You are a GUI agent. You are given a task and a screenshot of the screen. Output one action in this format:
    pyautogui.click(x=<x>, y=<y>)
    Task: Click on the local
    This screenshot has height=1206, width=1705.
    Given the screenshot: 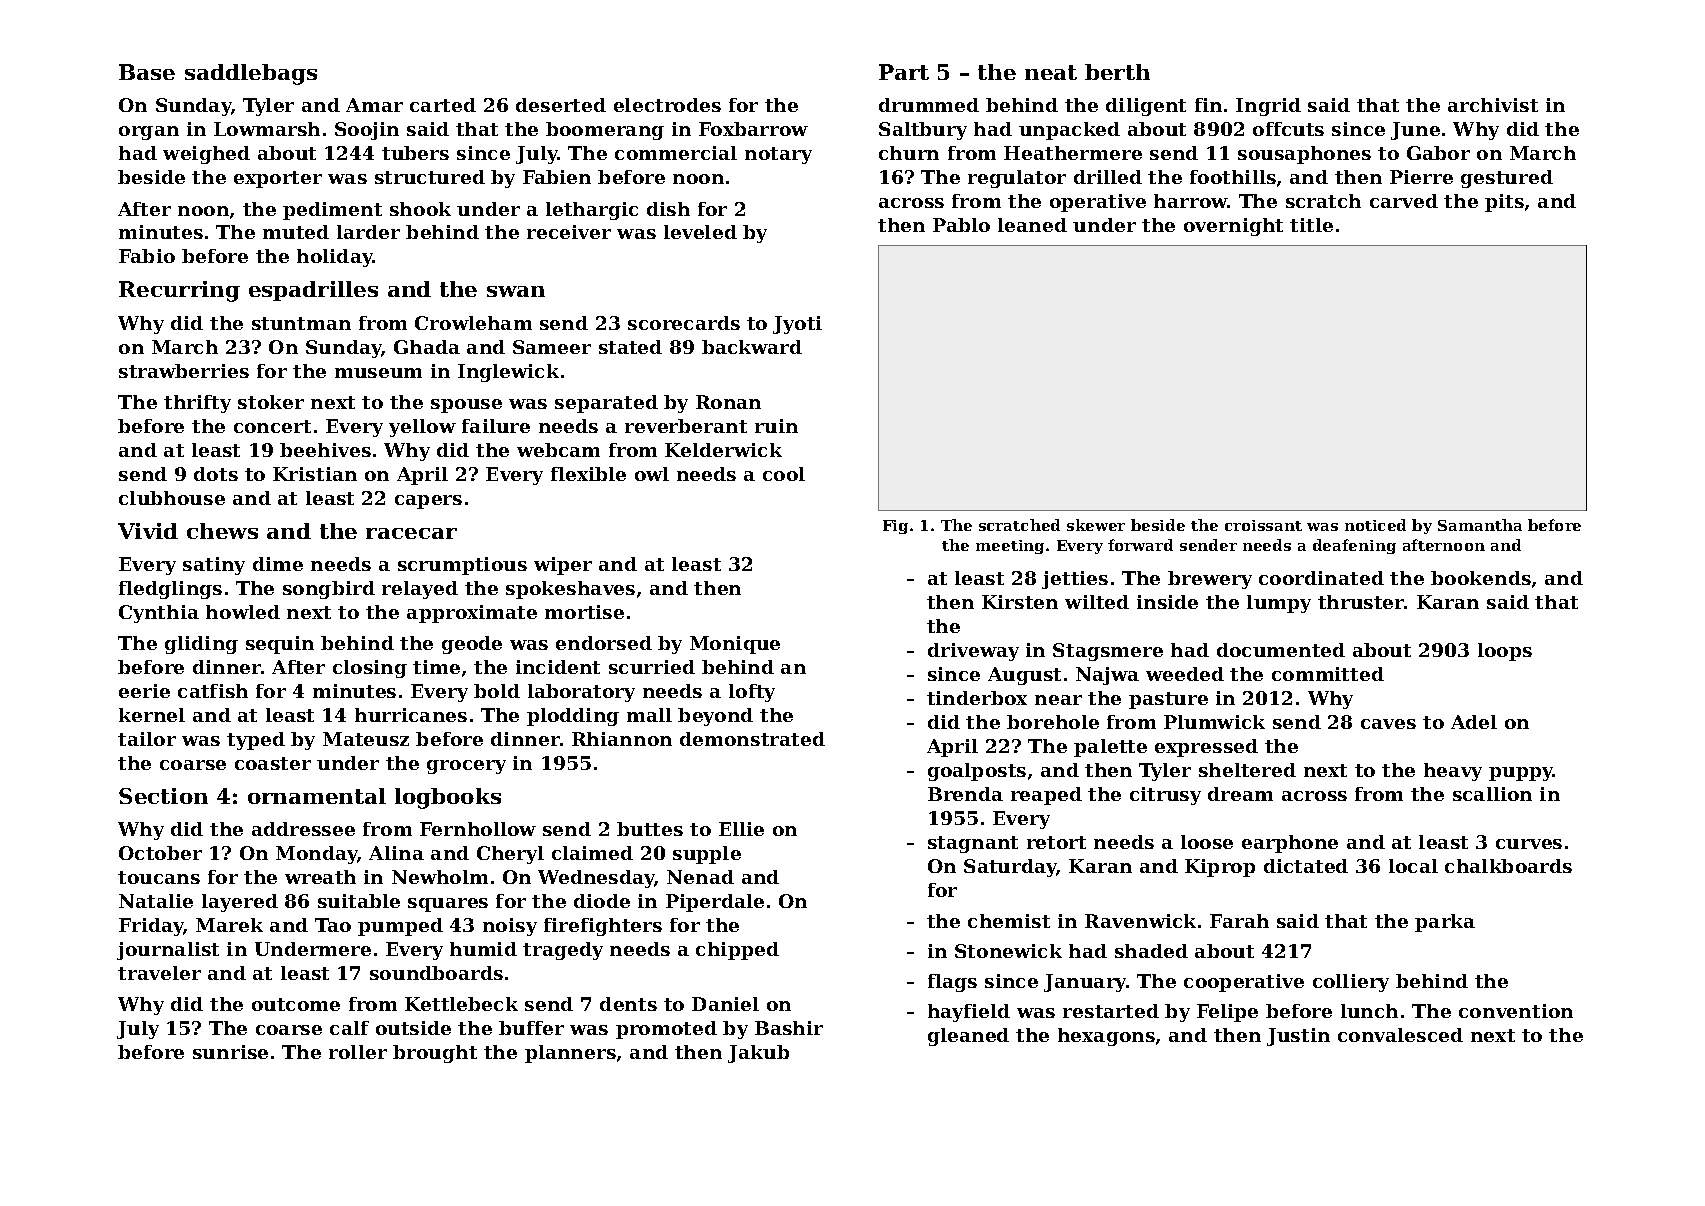 What is the action you would take?
    pyautogui.click(x=1413, y=866)
